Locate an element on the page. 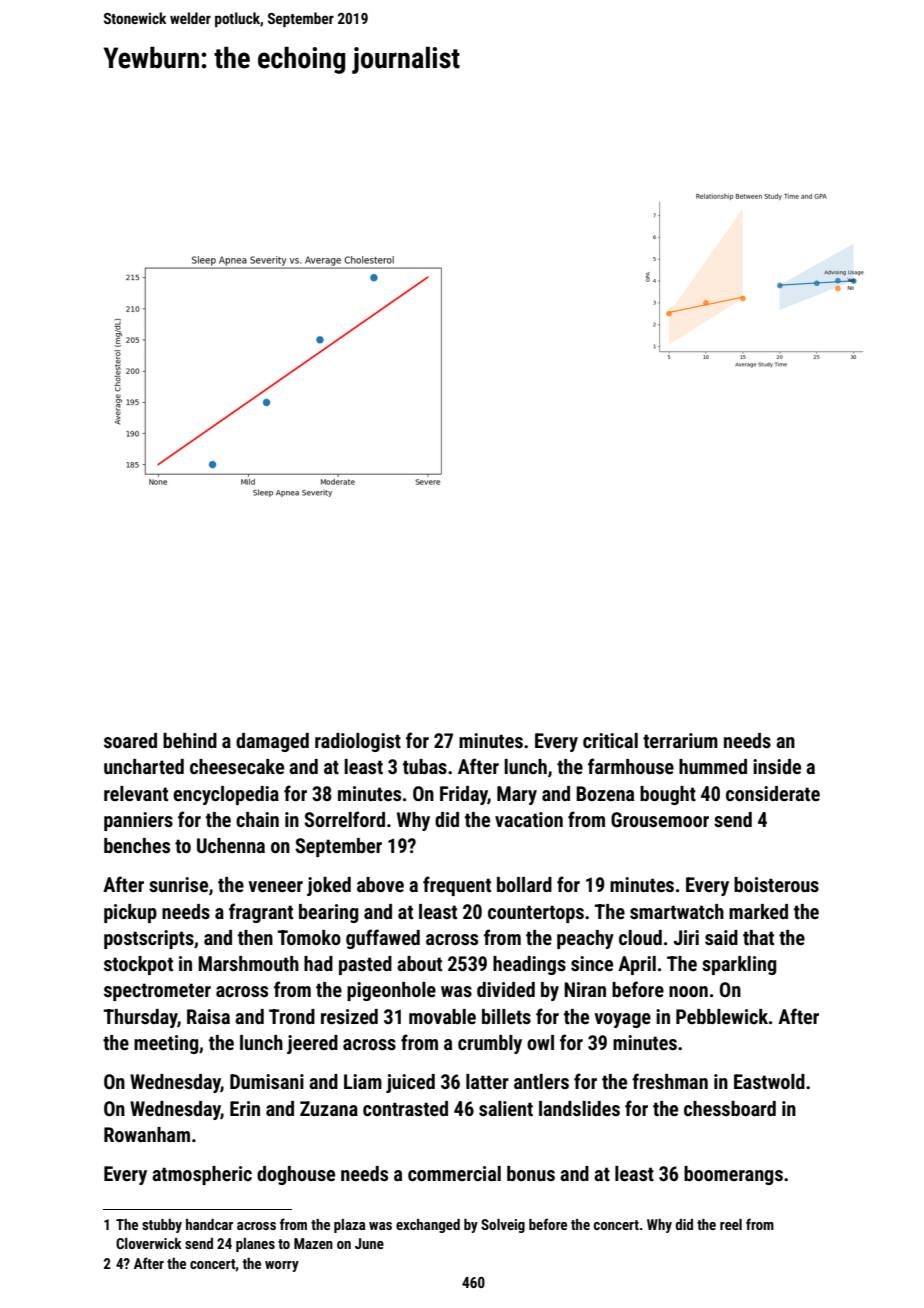 The width and height of the document is (924, 1308). boisterous is located at coordinates (776, 884).
